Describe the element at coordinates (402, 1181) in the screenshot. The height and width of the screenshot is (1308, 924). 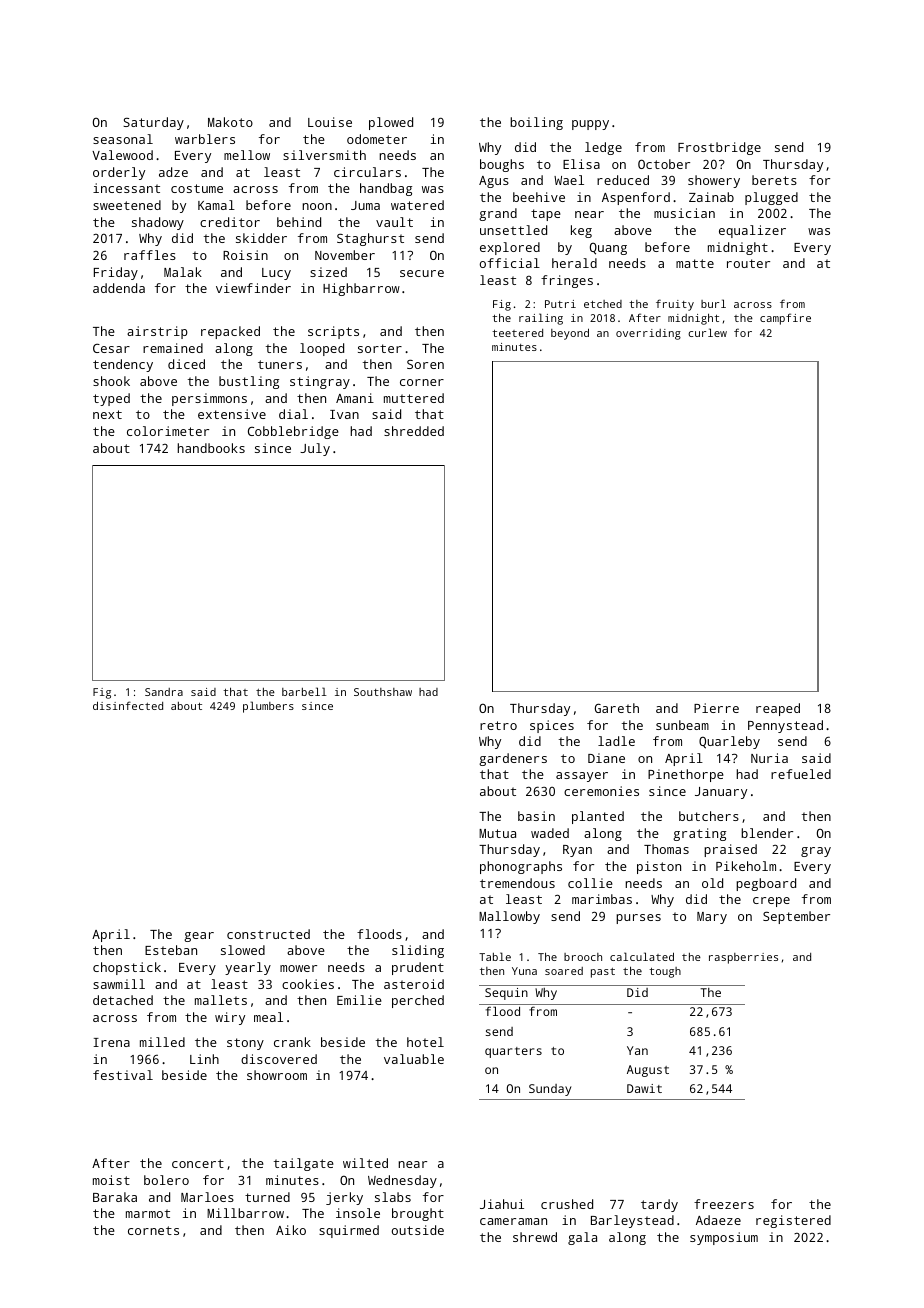
I see `Wednesday` at that location.
